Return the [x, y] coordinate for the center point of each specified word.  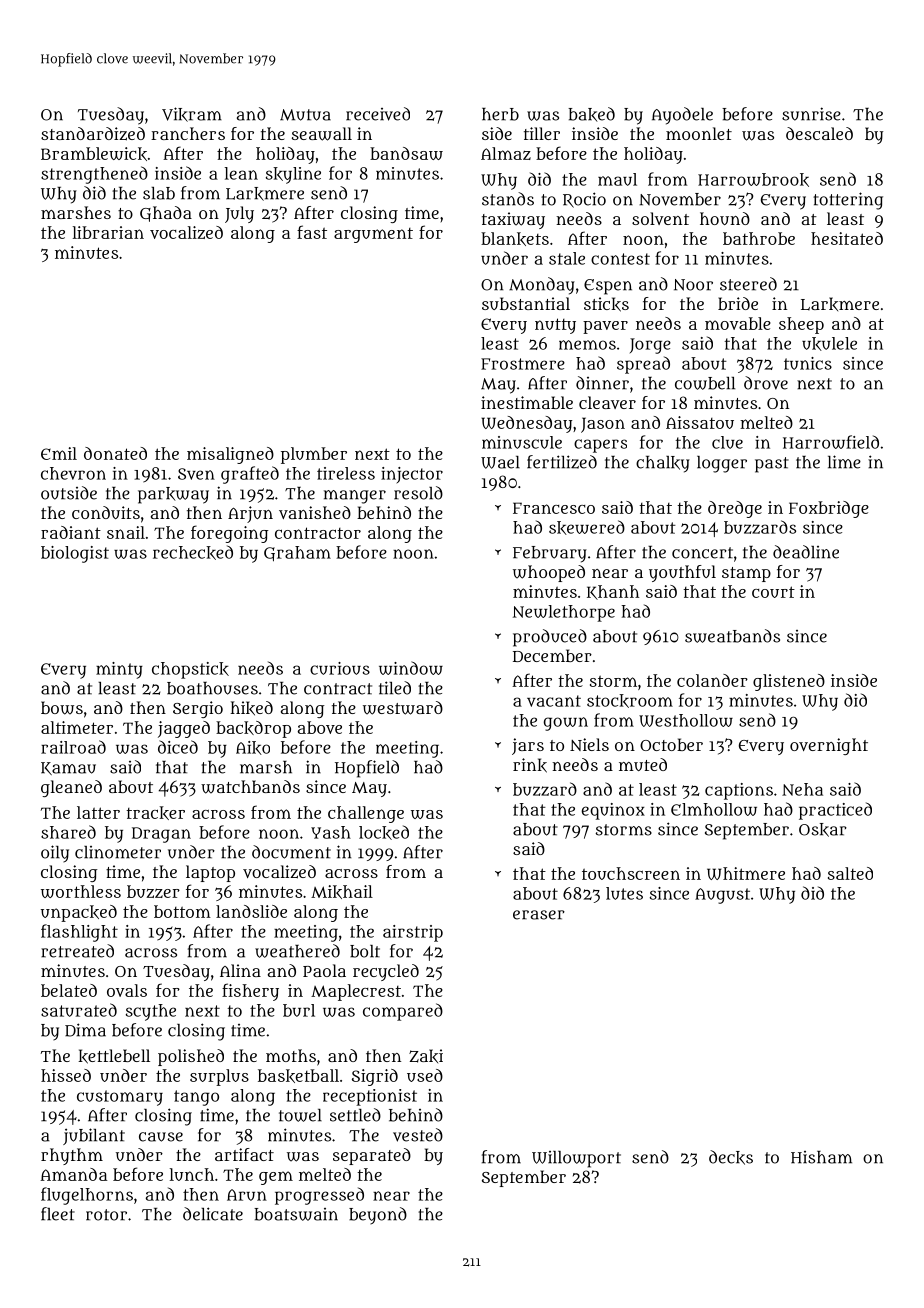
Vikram [192, 114]
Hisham [821, 1157]
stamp [746, 574]
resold [418, 493]
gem [276, 1178]
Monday [542, 286]
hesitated [847, 238]
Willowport [576, 1159]
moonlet [699, 133]
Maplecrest [356, 992]
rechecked [193, 552]
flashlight [79, 933]
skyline [293, 175]
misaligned [230, 455]
